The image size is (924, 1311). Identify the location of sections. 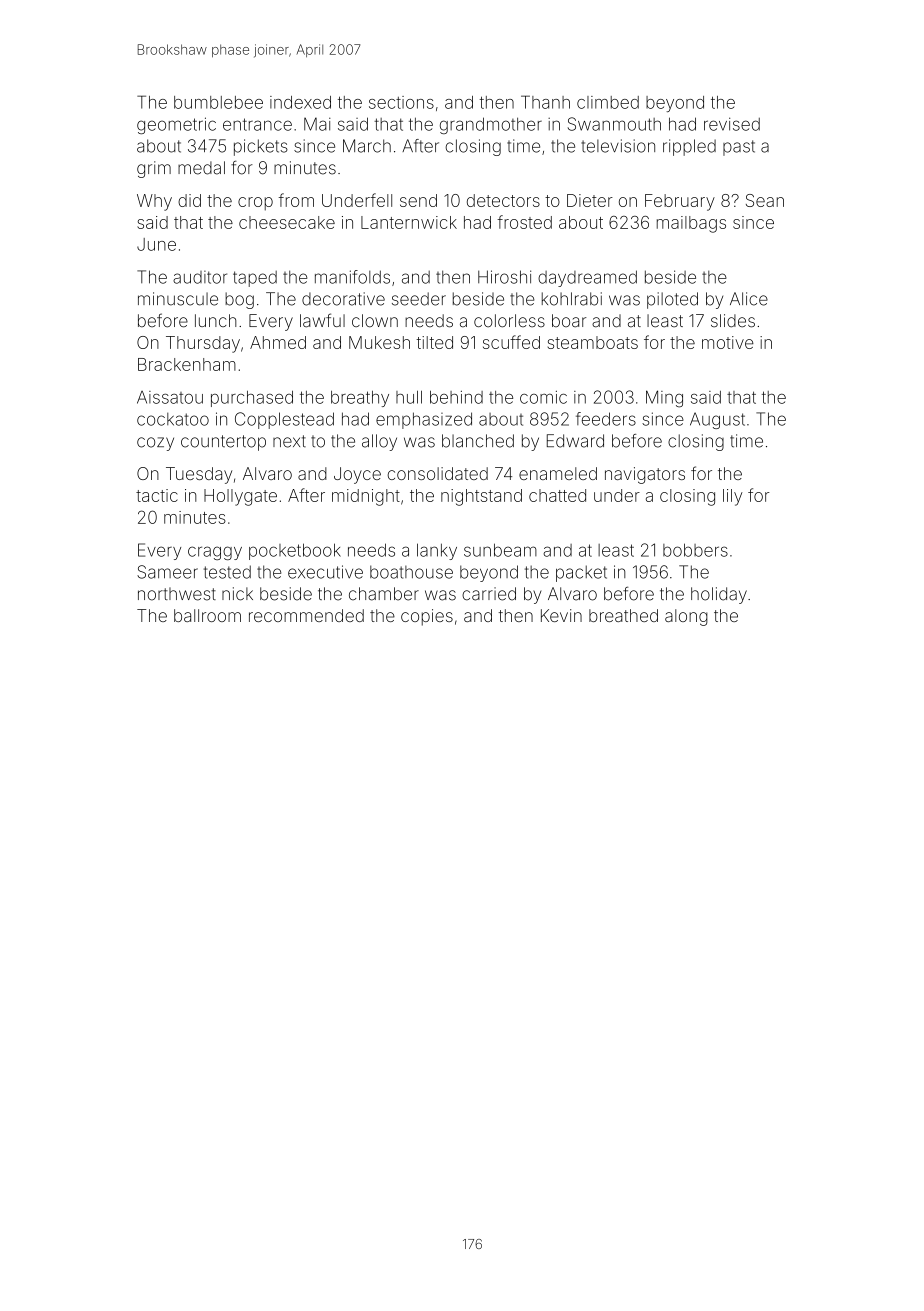
(401, 102).
